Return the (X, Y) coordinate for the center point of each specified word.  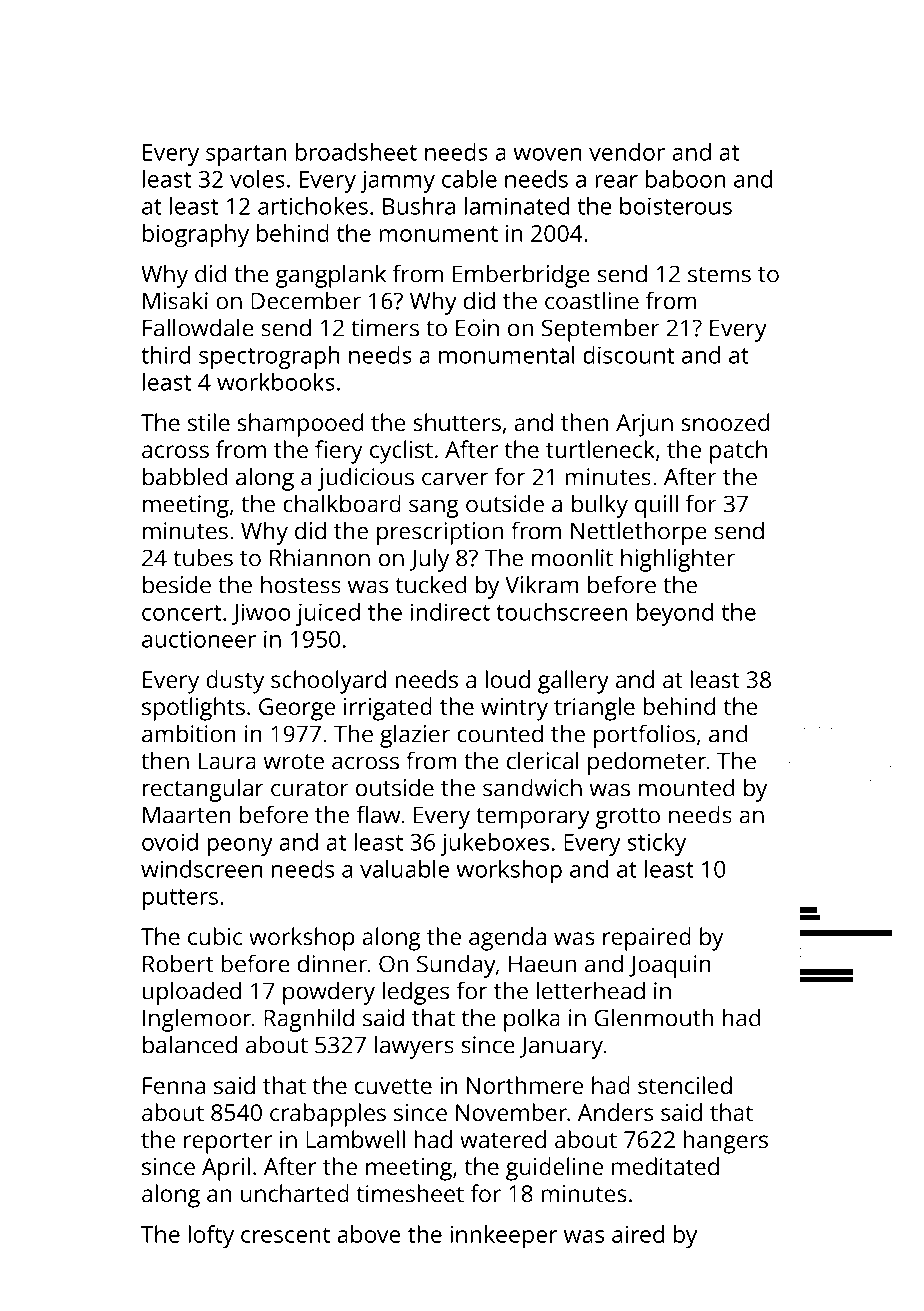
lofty (211, 1237)
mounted (686, 787)
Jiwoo (261, 614)
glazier (415, 736)
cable (469, 179)
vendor (627, 152)
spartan (246, 155)
